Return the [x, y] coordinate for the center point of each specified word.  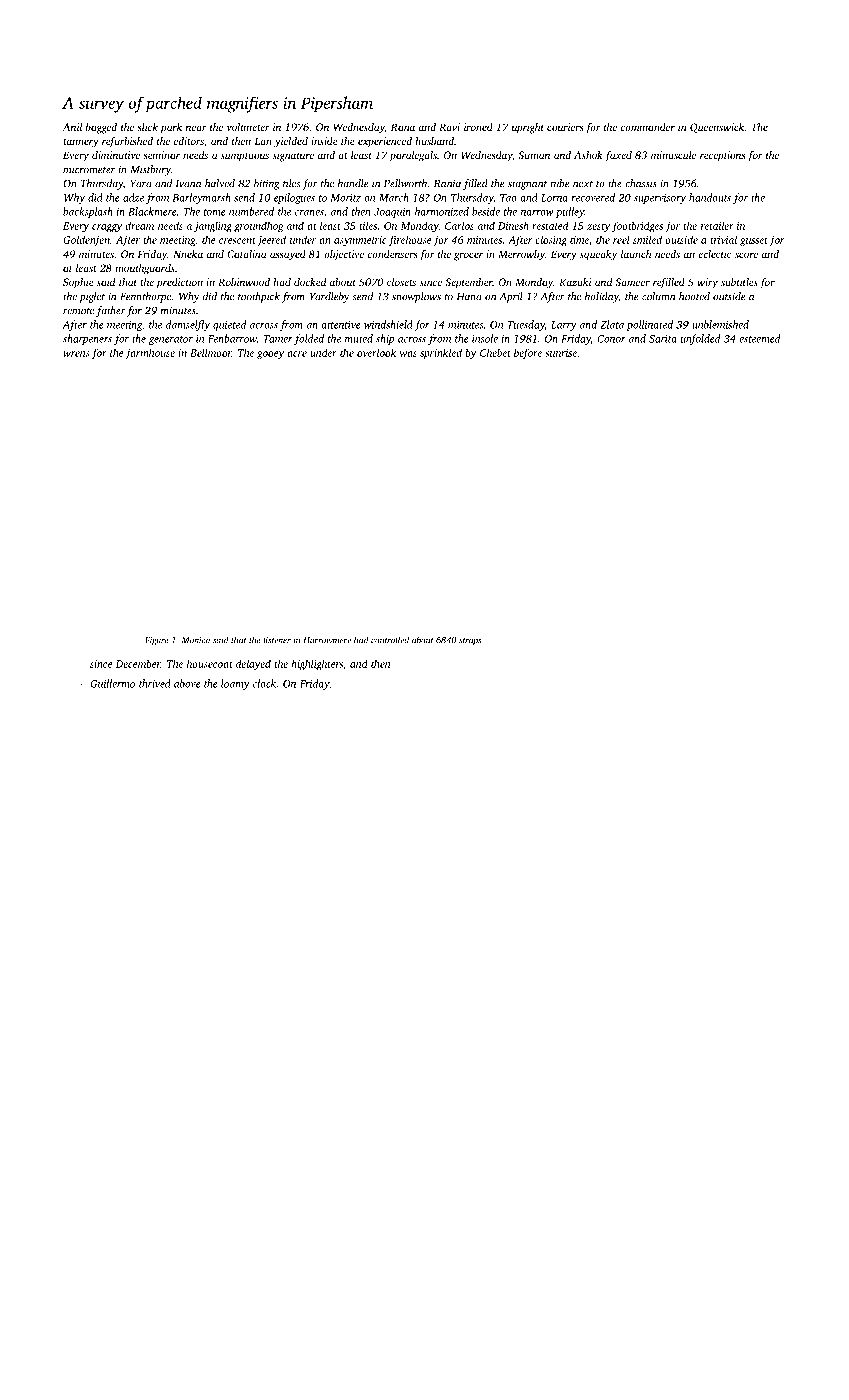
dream [139, 225]
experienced [385, 142]
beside [486, 211]
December [138, 663]
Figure [156, 641]
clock [264, 683]
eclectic [714, 254]
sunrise [561, 353]
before [528, 353]
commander [648, 127]
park [171, 128]
